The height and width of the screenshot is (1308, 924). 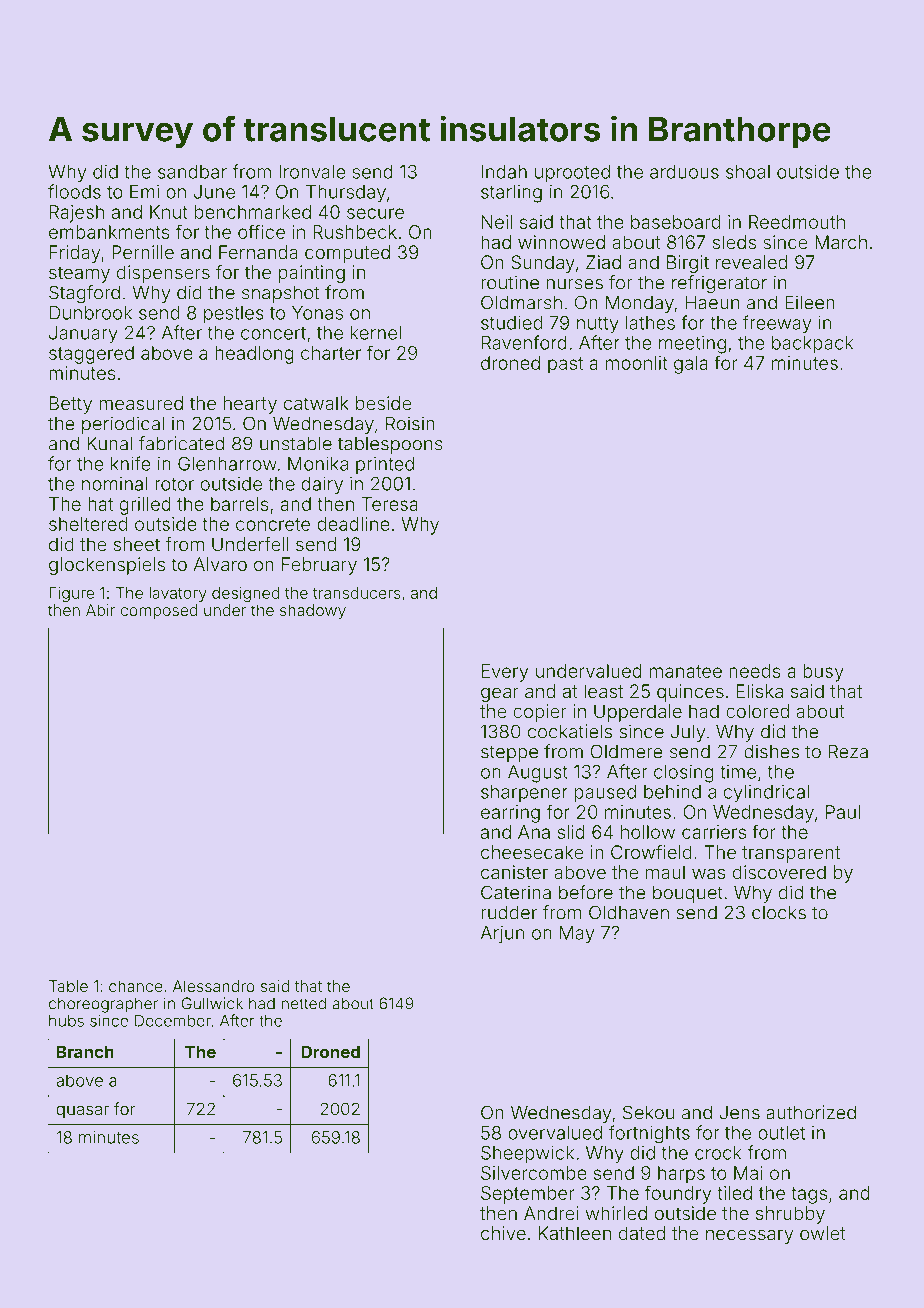 What do you see at coordinates (136, 986) in the screenshot?
I see `chance` at bounding box center [136, 986].
